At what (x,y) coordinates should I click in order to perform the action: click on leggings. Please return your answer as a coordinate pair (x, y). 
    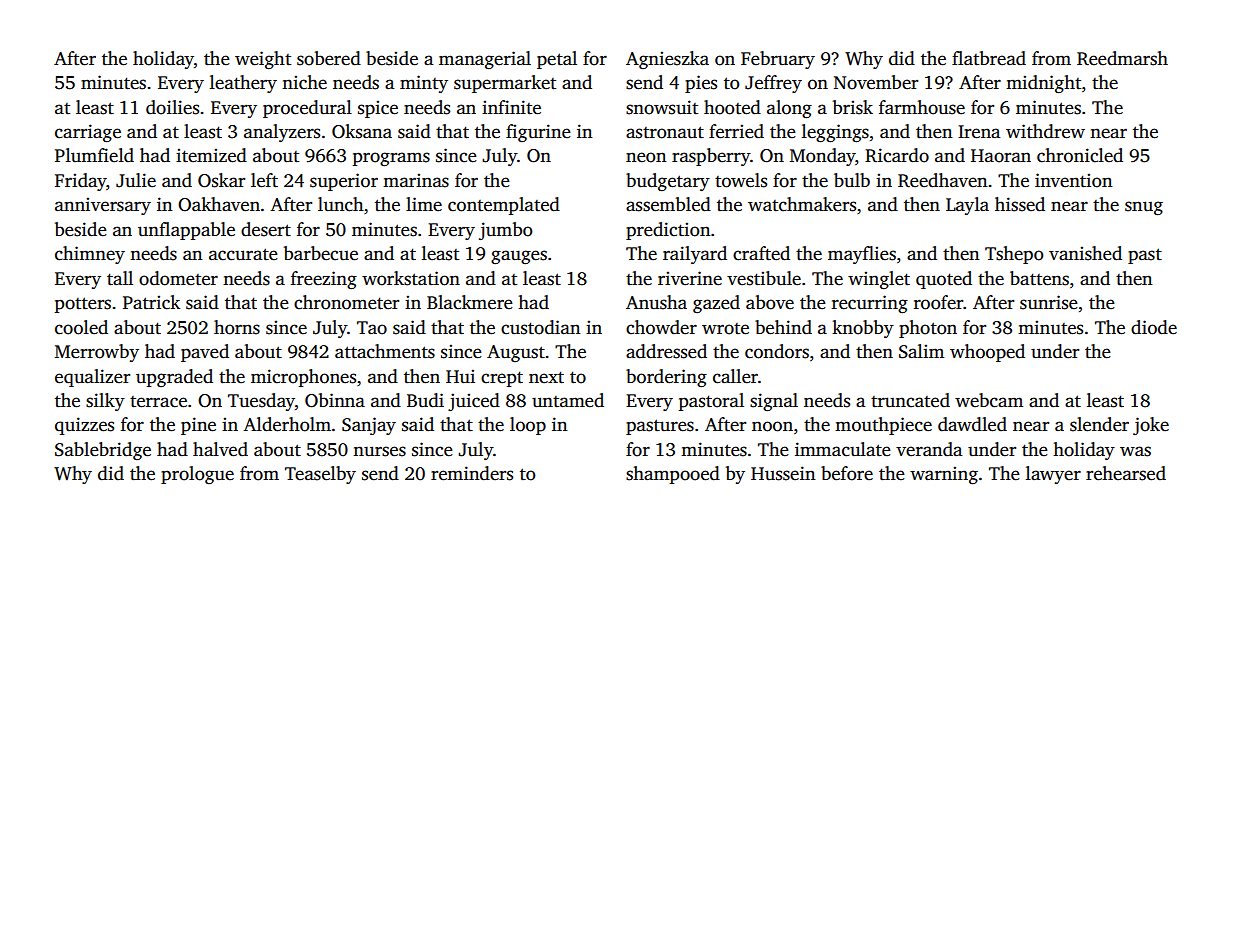
    Looking at the image, I should click on (835, 133).
